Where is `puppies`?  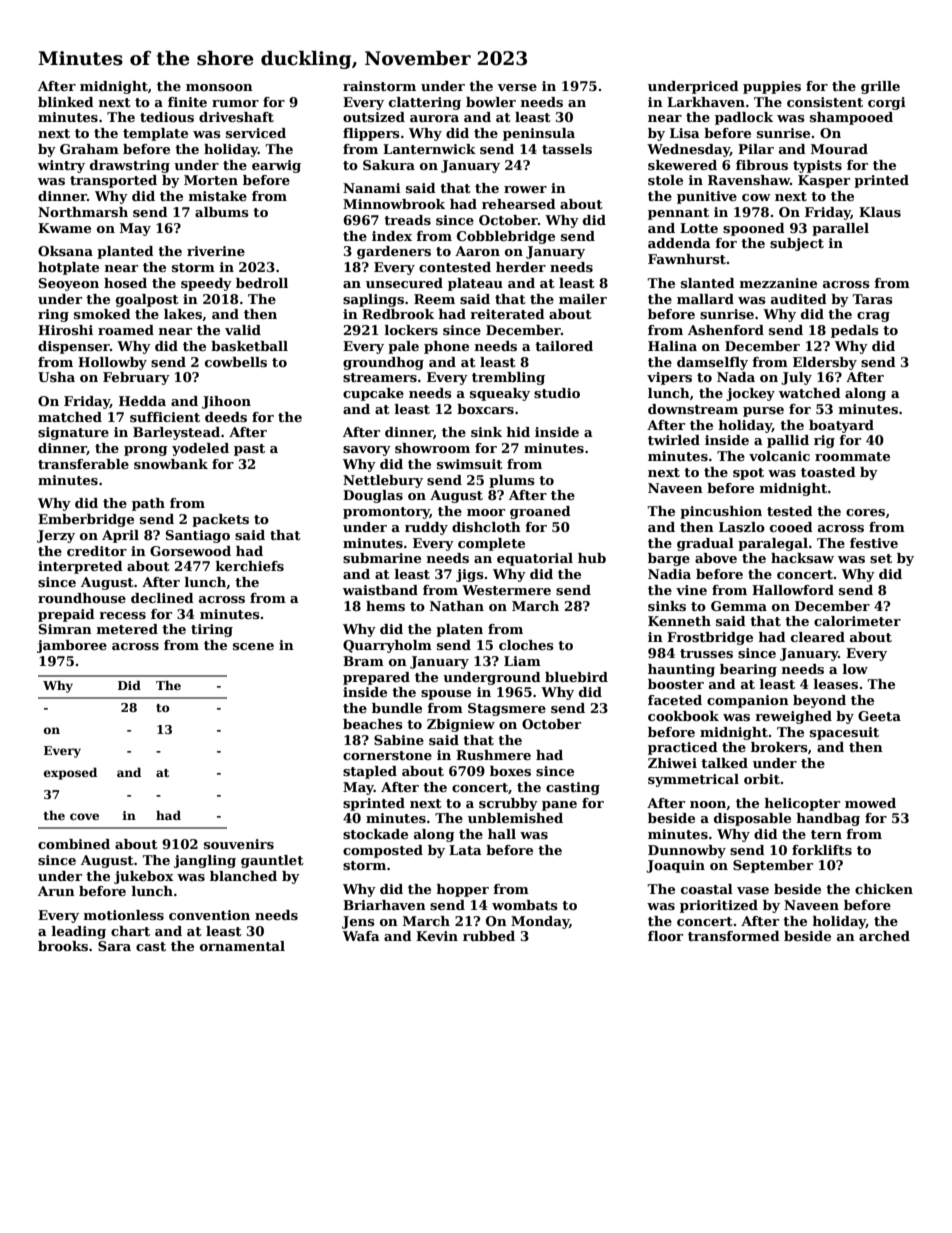 puppies is located at coordinates (772, 87).
